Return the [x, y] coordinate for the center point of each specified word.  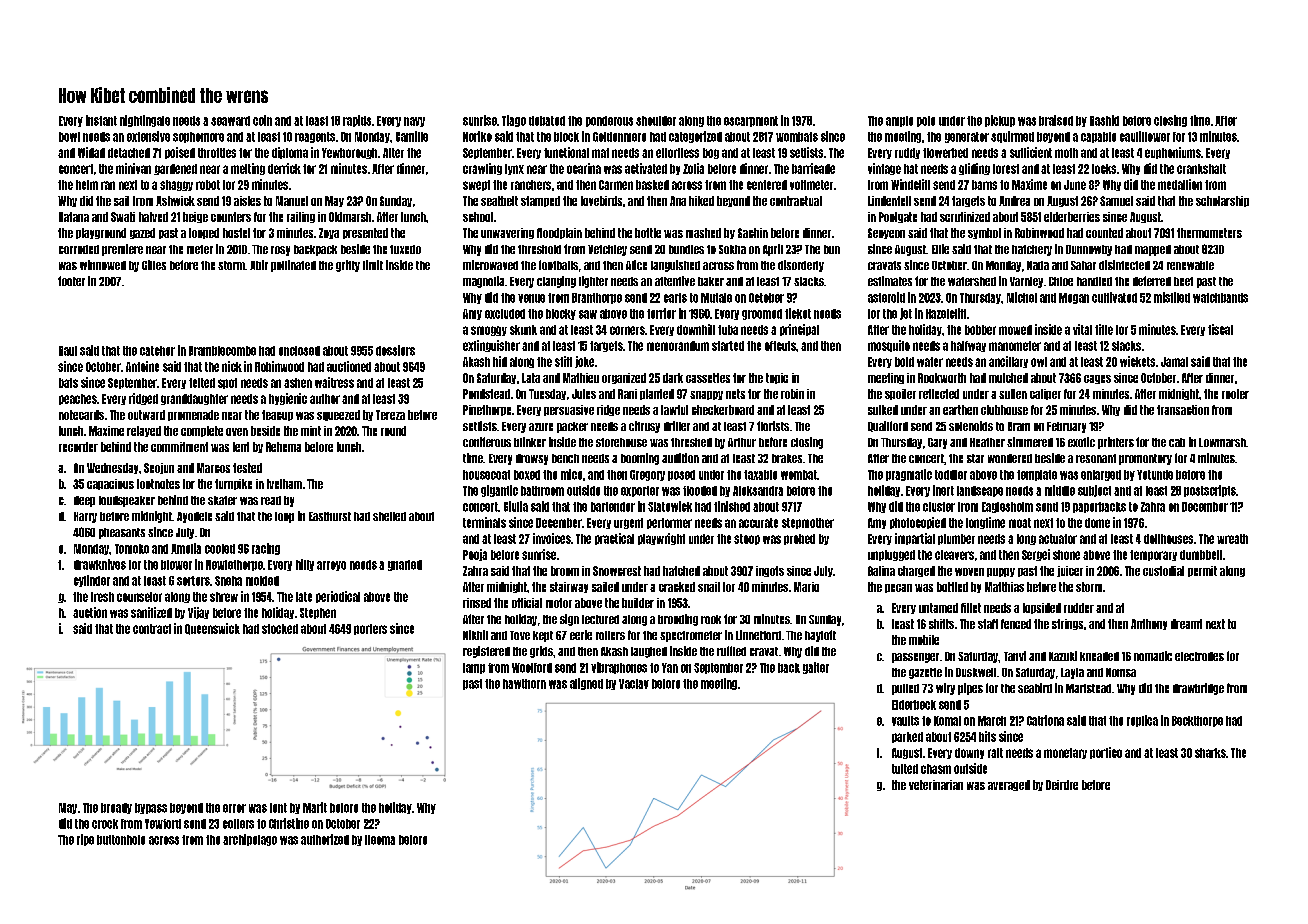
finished [732, 506]
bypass [151, 808]
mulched [1008, 378]
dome [1097, 523]
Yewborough [349, 153]
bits [987, 736]
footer [71, 281]
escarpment [751, 121]
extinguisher [491, 346]
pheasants [122, 533]
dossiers [395, 350]
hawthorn [524, 684]
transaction [1183, 410]
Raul [68, 351]
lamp [474, 668]
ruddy [907, 153]
